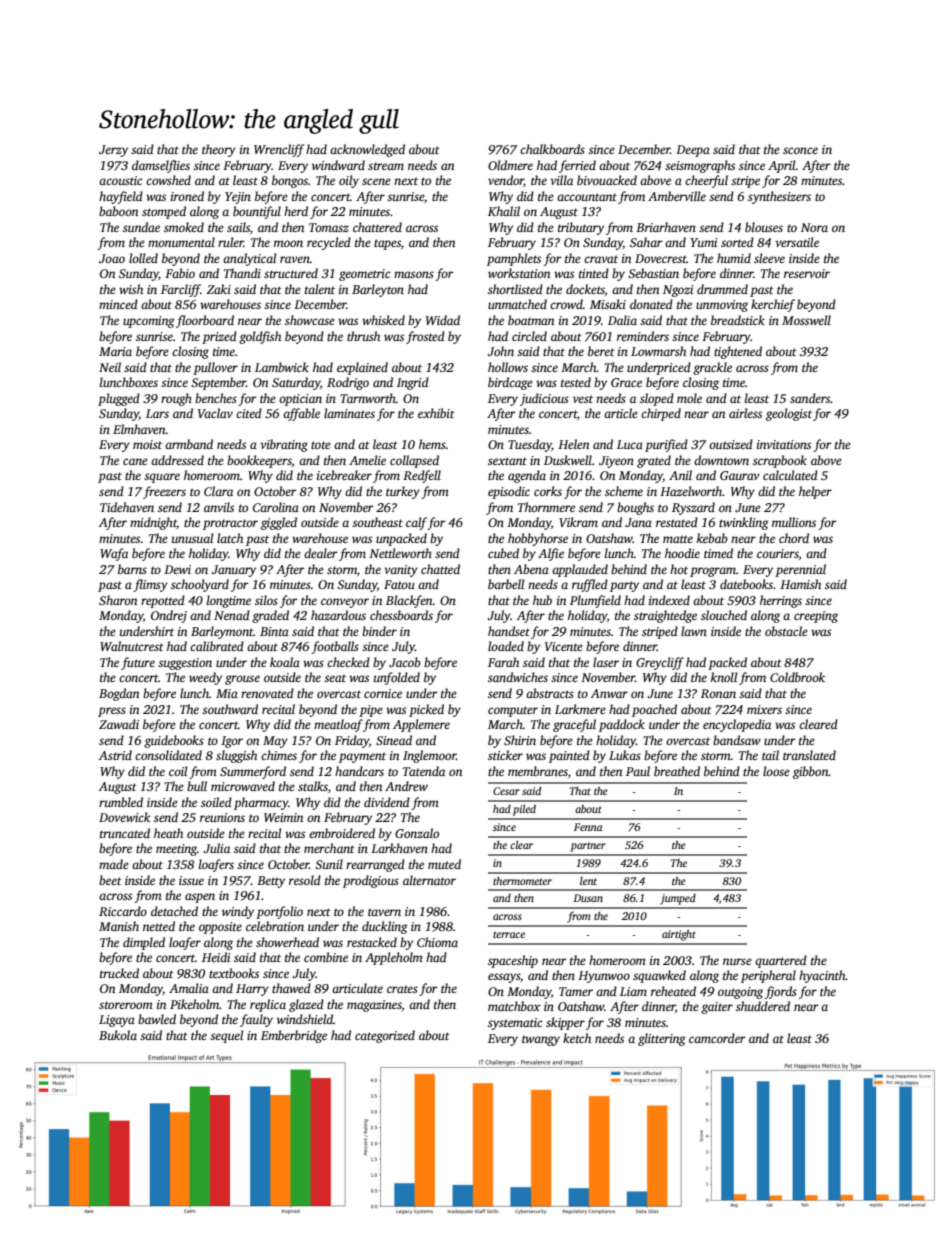  What do you see at coordinates (279, 150) in the screenshot?
I see `Wrencliff` at bounding box center [279, 150].
